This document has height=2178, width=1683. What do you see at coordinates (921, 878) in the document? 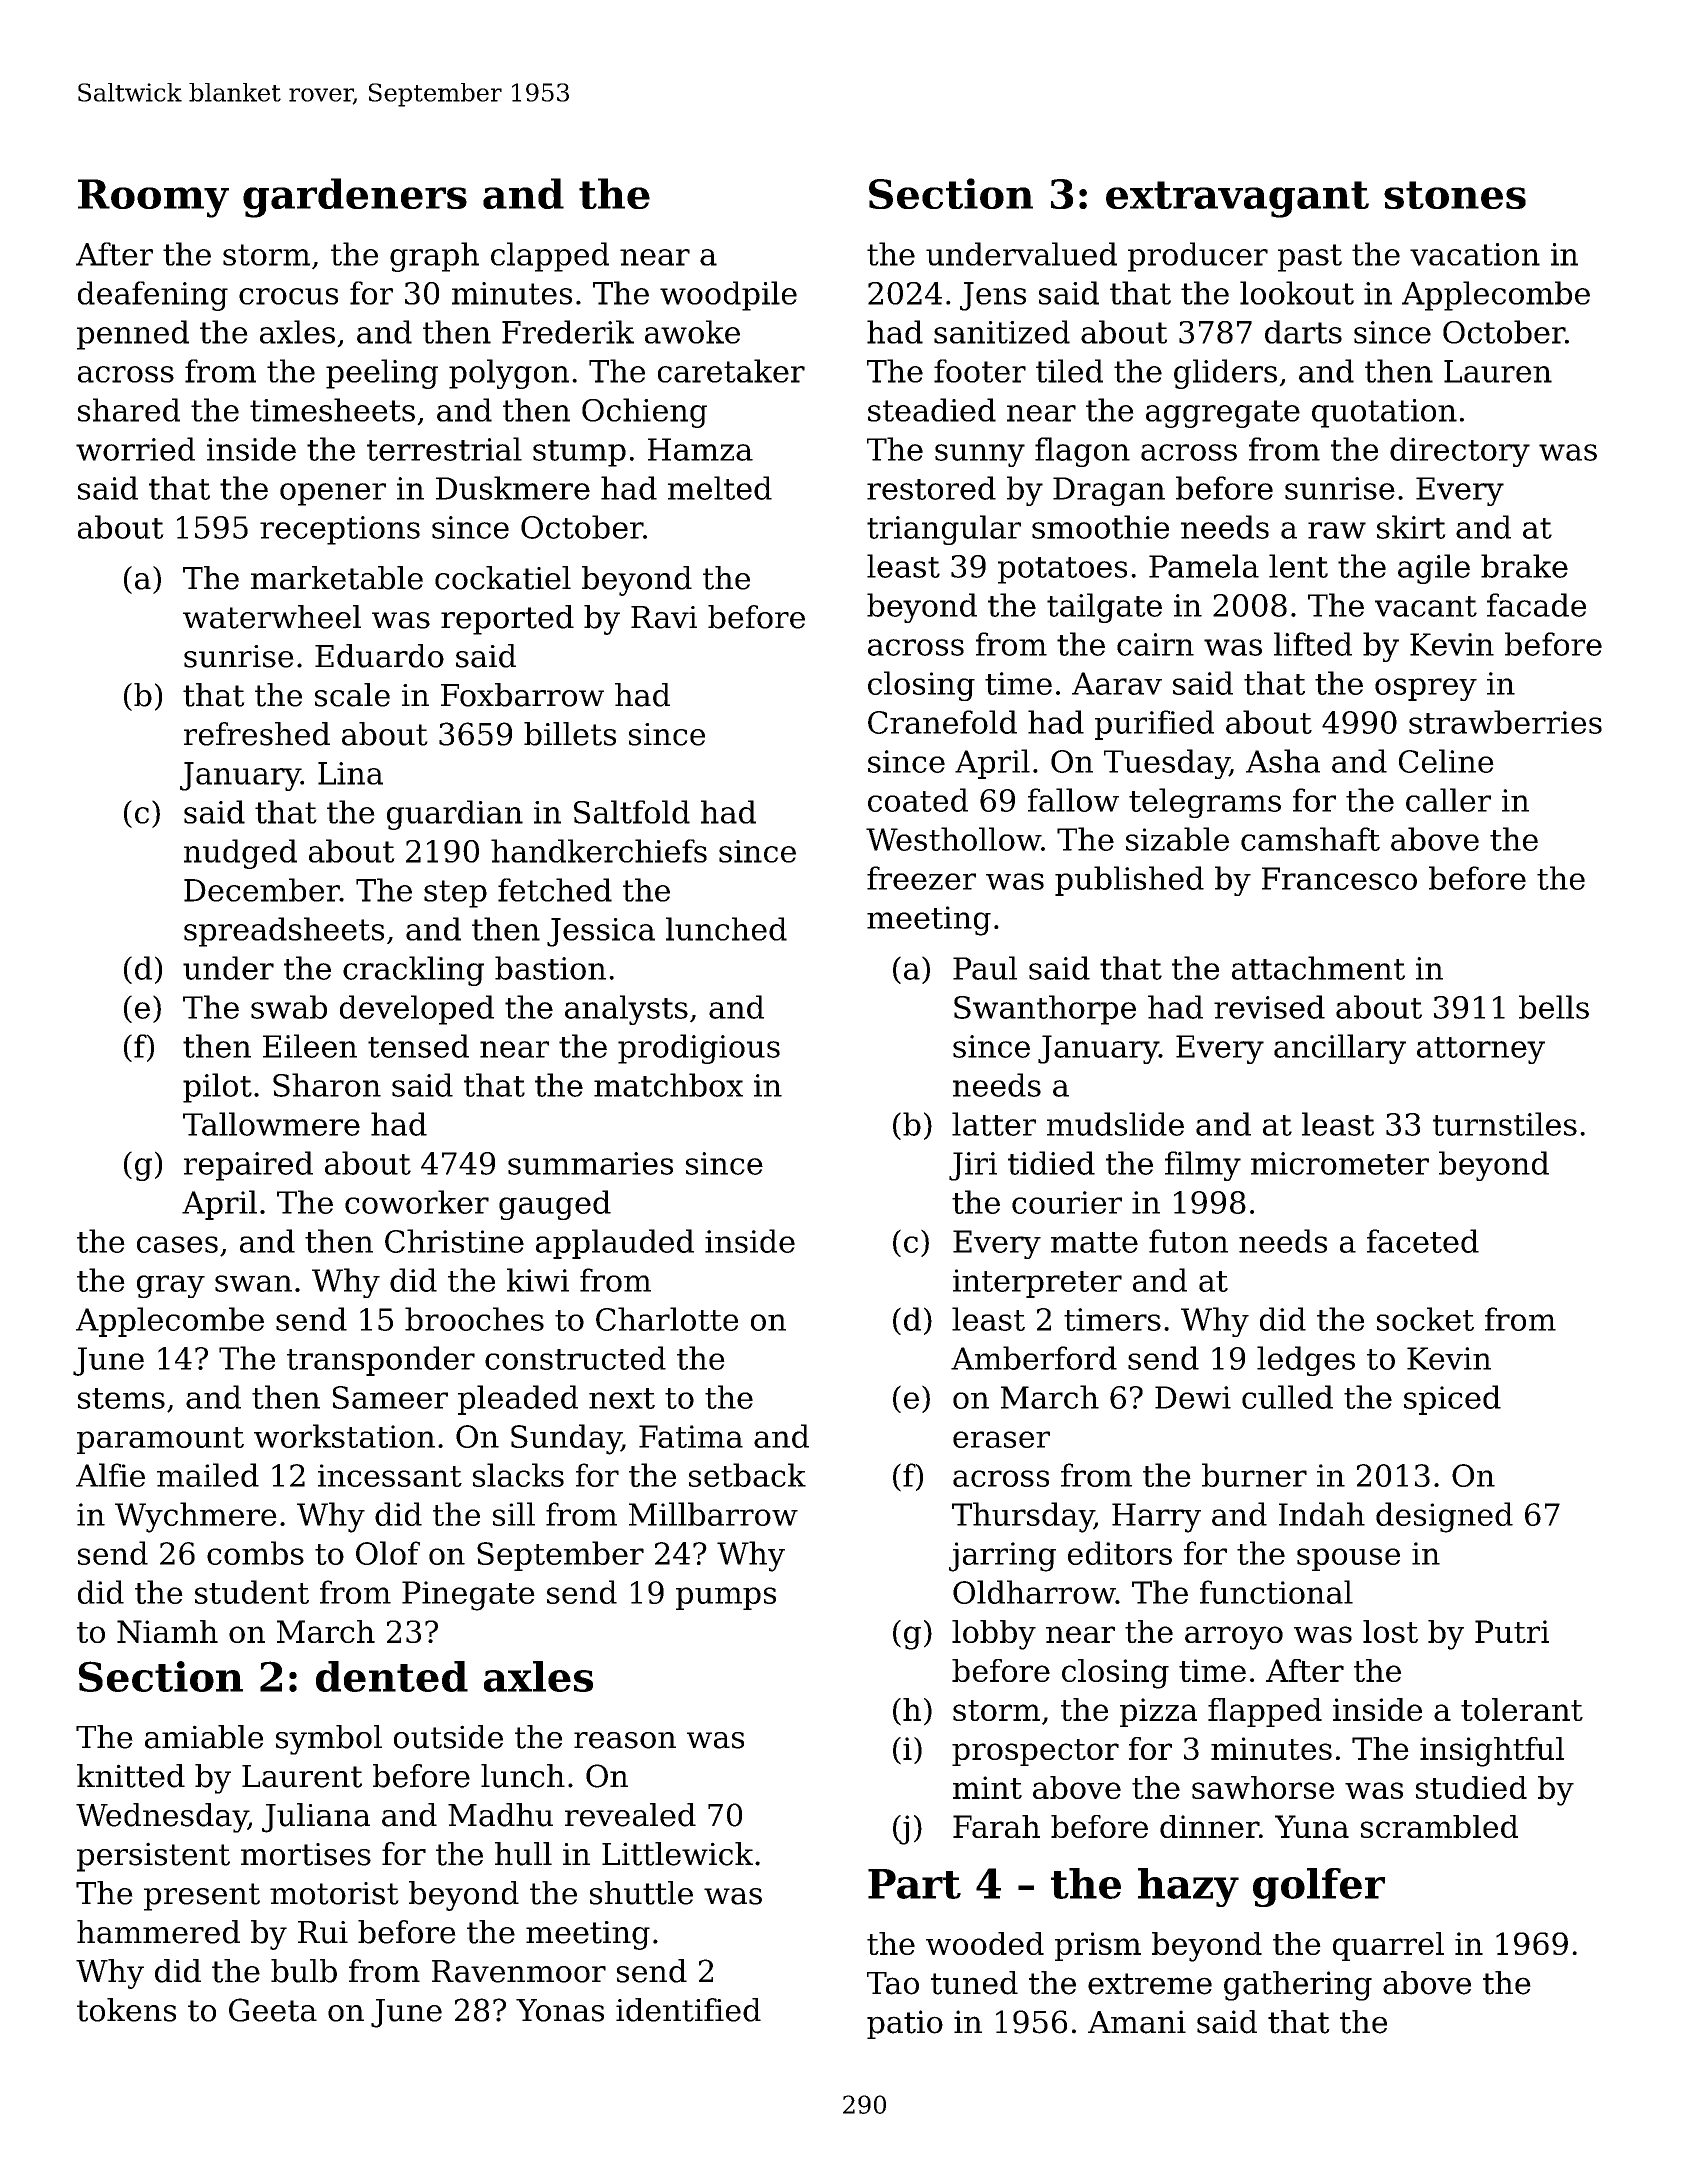
I see `freezer` at bounding box center [921, 878].
